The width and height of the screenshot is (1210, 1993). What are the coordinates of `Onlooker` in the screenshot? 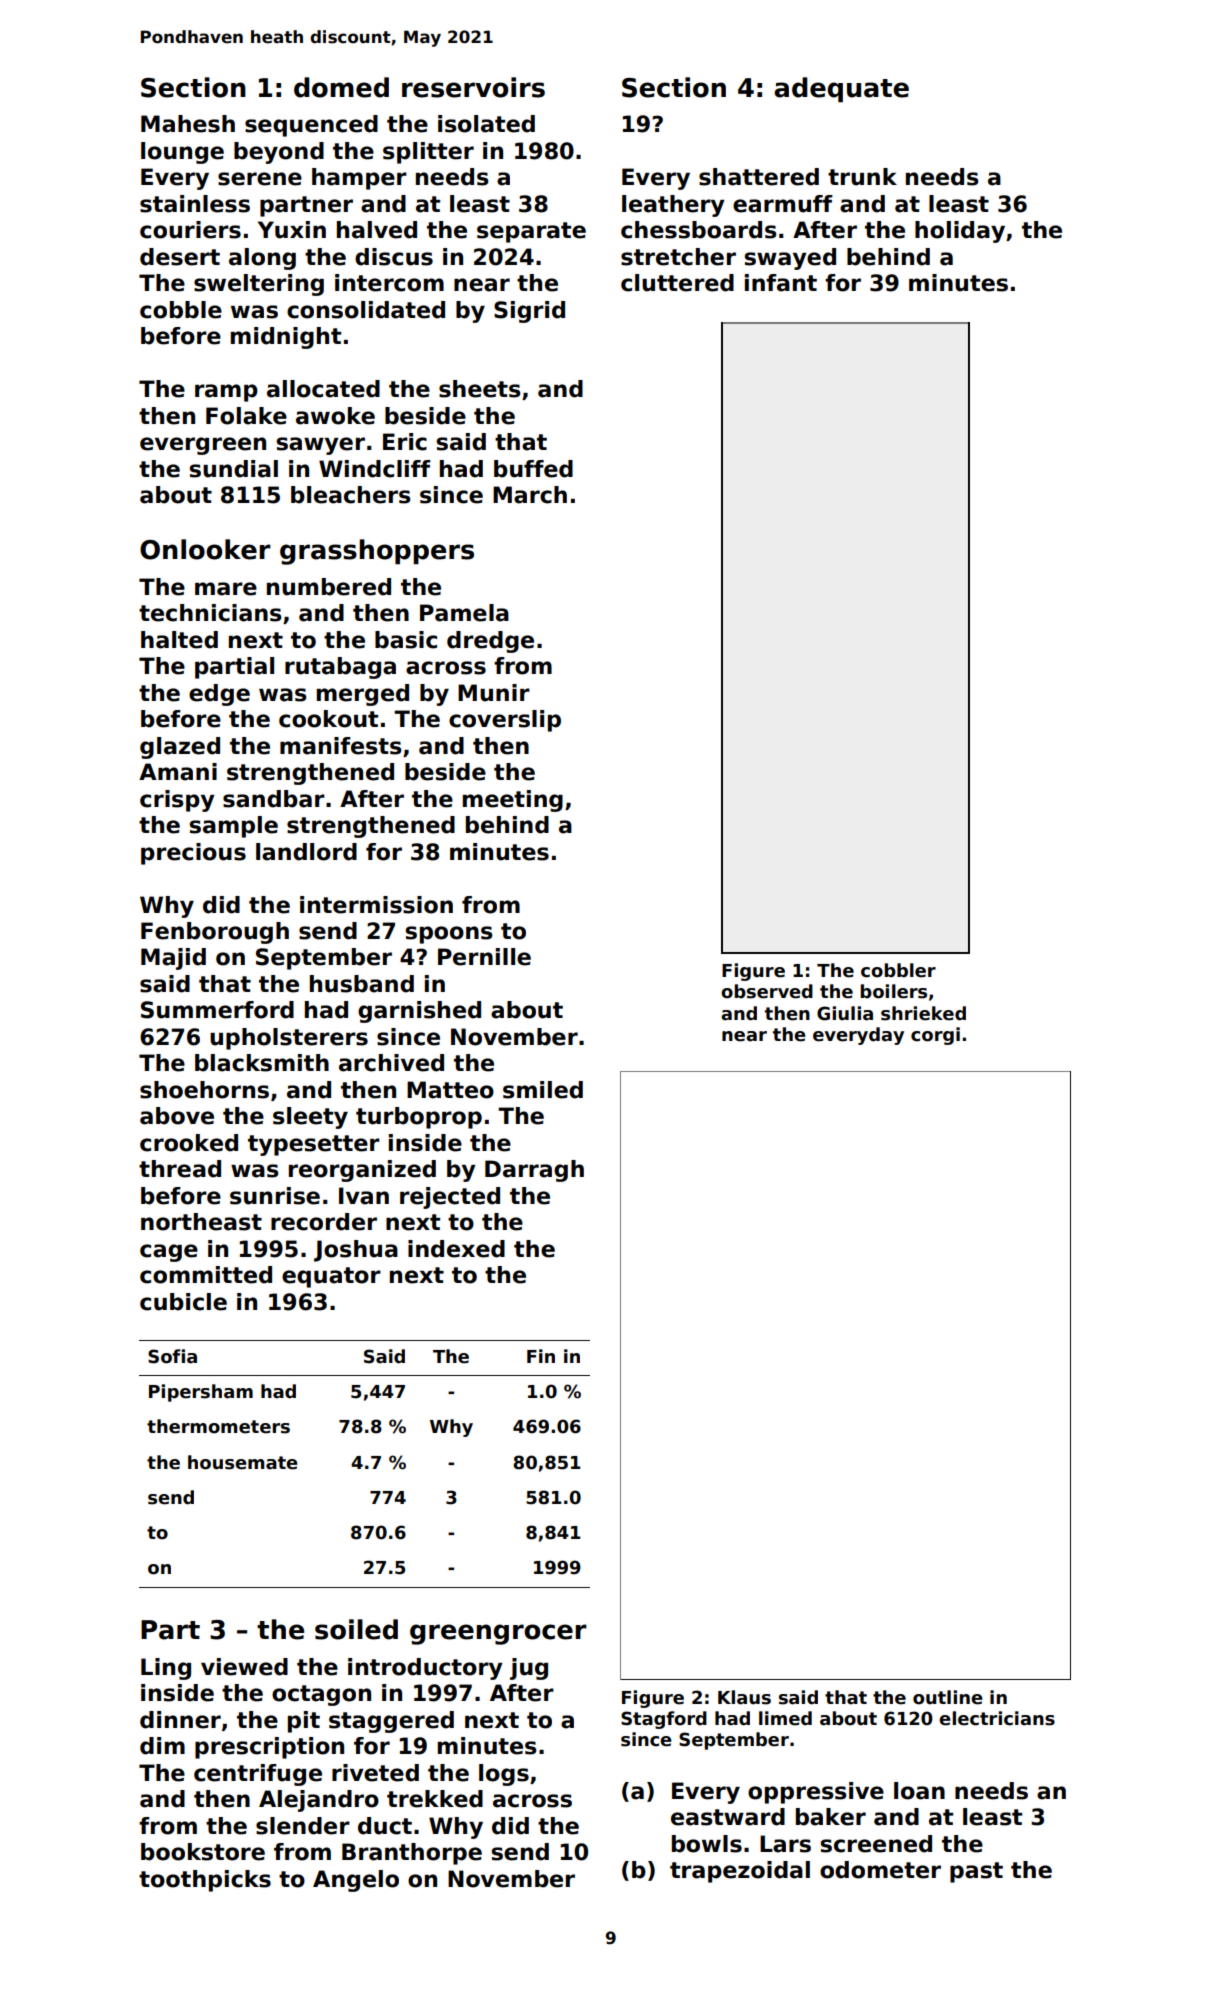 It's located at (205, 549).
